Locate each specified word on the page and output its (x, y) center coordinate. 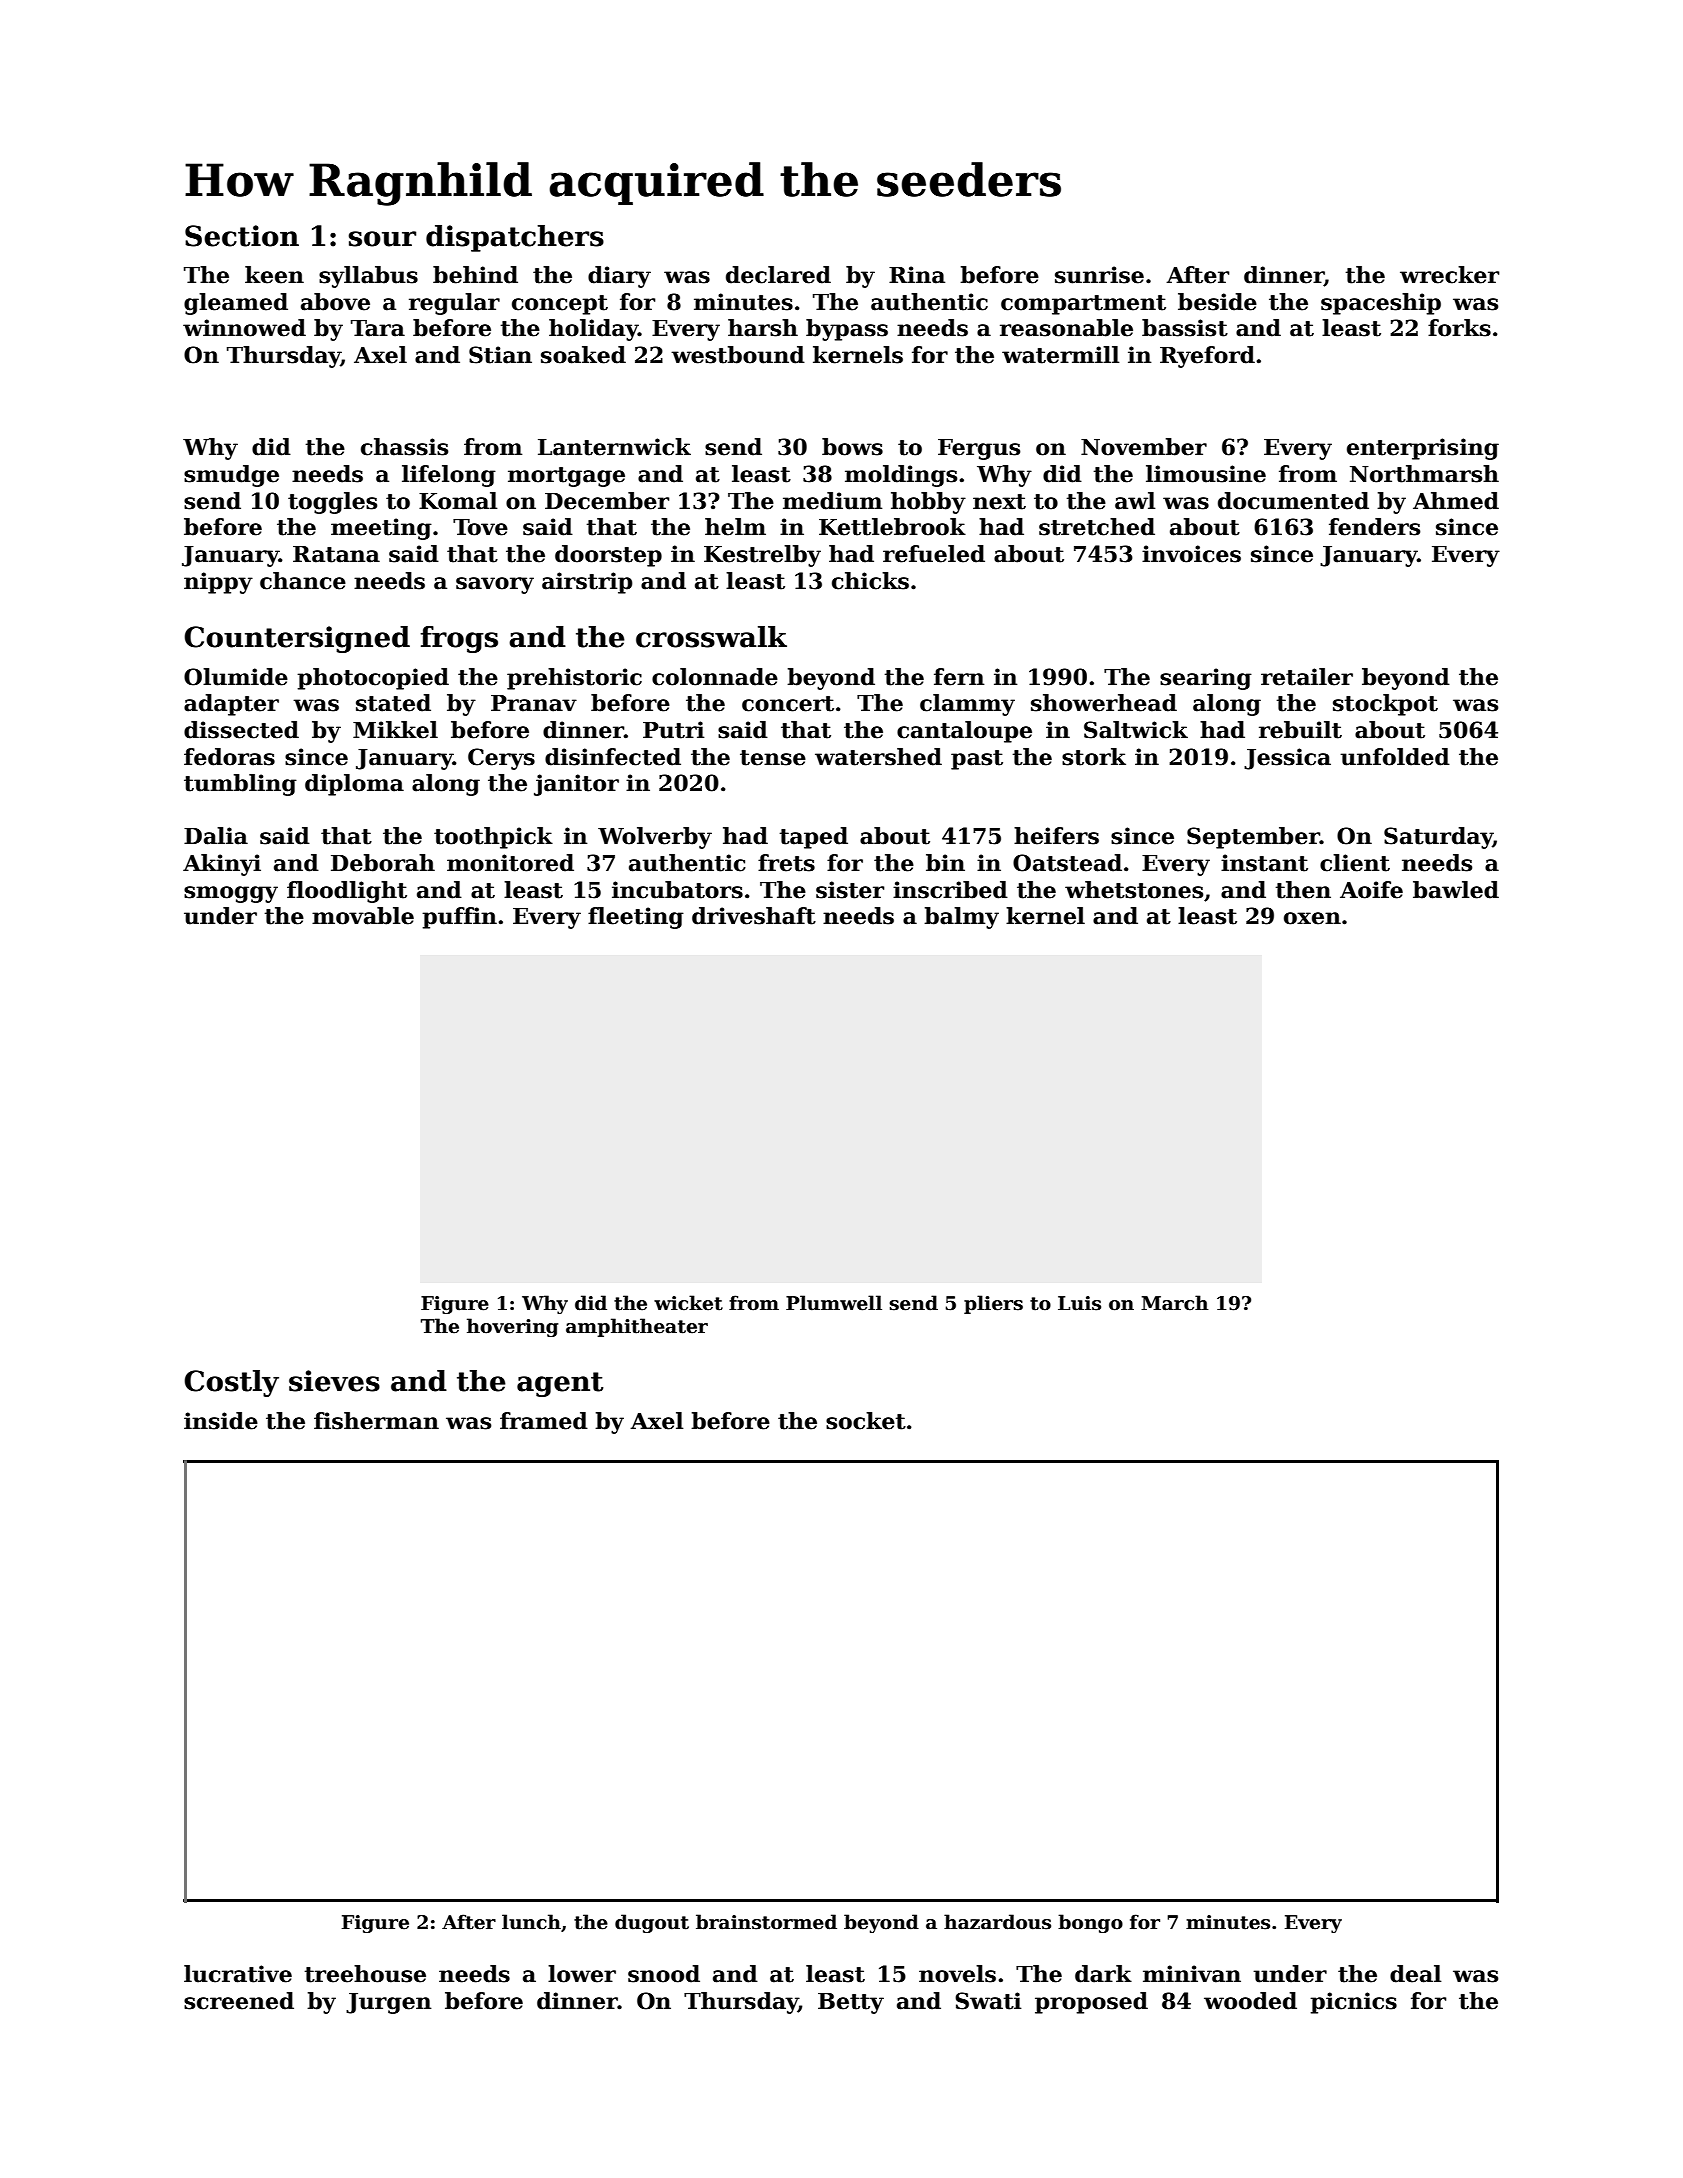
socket (866, 1421)
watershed (878, 757)
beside (1217, 302)
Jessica (1287, 759)
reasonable (1066, 328)
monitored (510, 863)
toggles (332, 503)
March (1175, 1303)
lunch (531, 1922)
